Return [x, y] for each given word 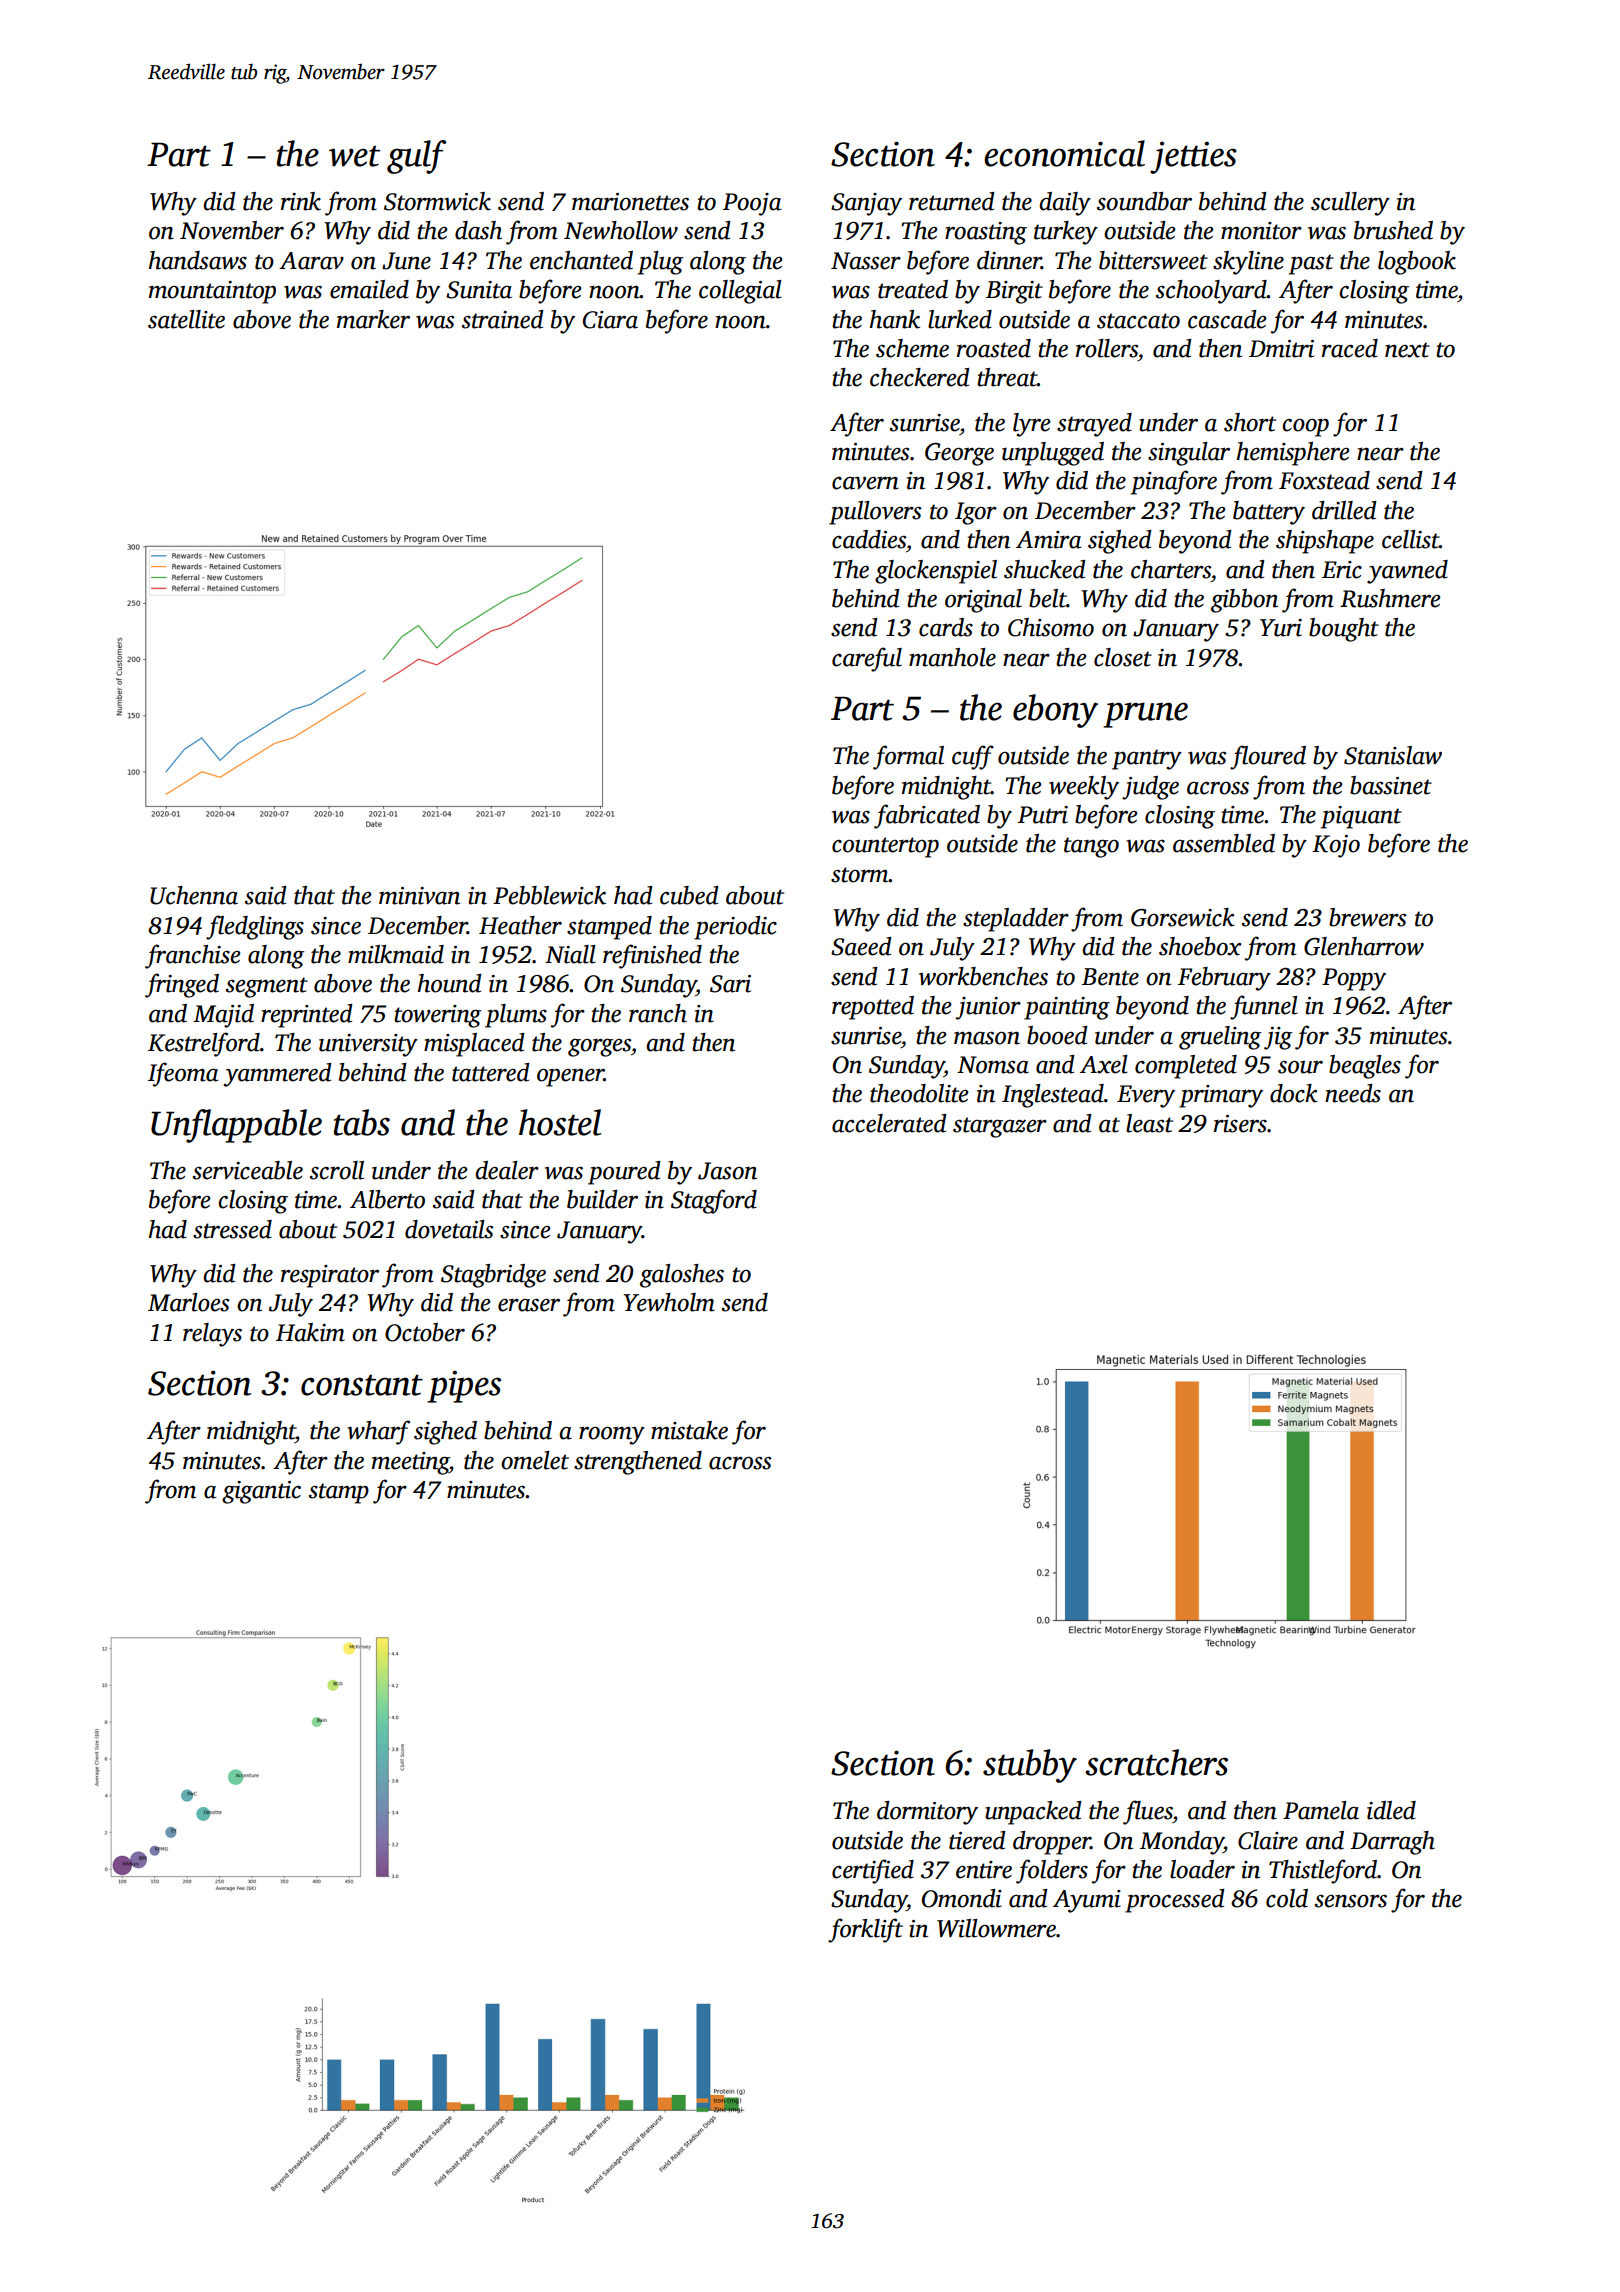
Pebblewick [549, 895]
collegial [740, 292]
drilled [1344, 510]
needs [1353, 1093]
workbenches [983, 976]
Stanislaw [1393, 755]
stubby [1030, 1766]
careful [867, 659]
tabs [362, 1122]
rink [301, 201]
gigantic [261, 1492]
